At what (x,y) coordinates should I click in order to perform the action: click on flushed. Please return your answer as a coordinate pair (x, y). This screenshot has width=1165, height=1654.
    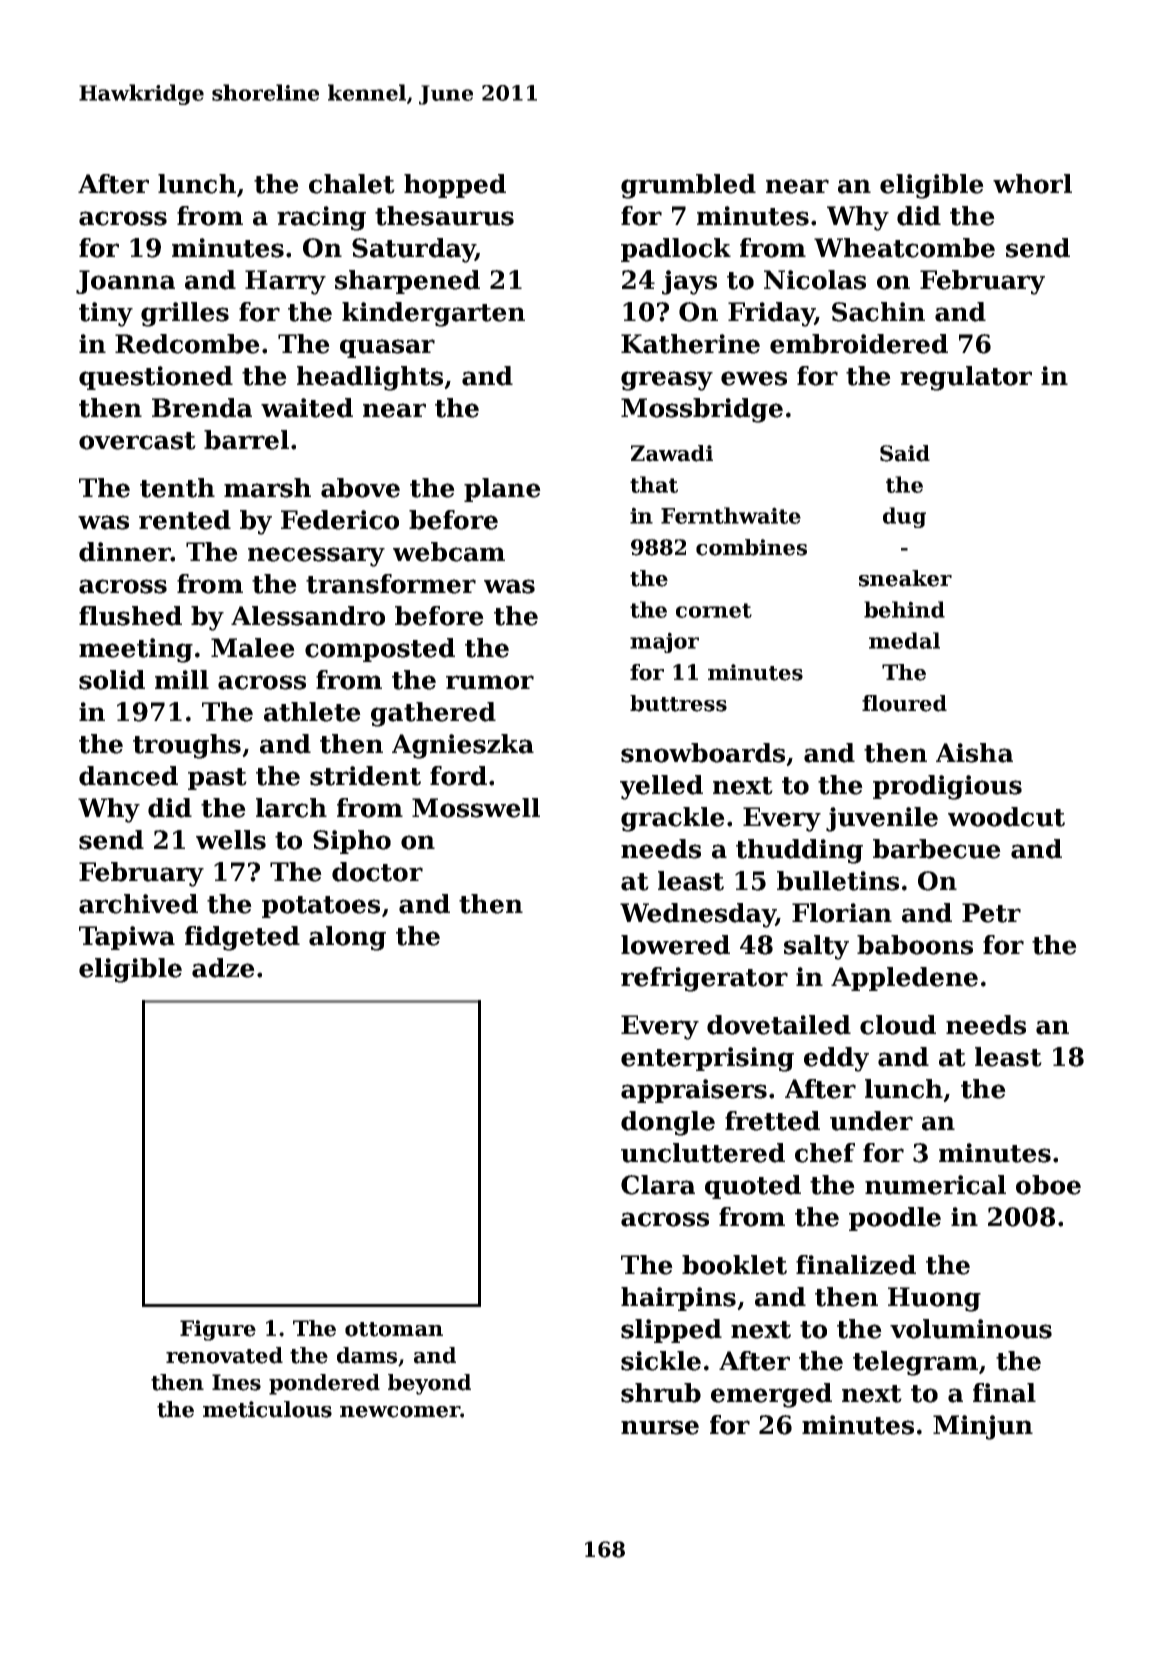
    Looking at the image, I should click on (130, 616).
